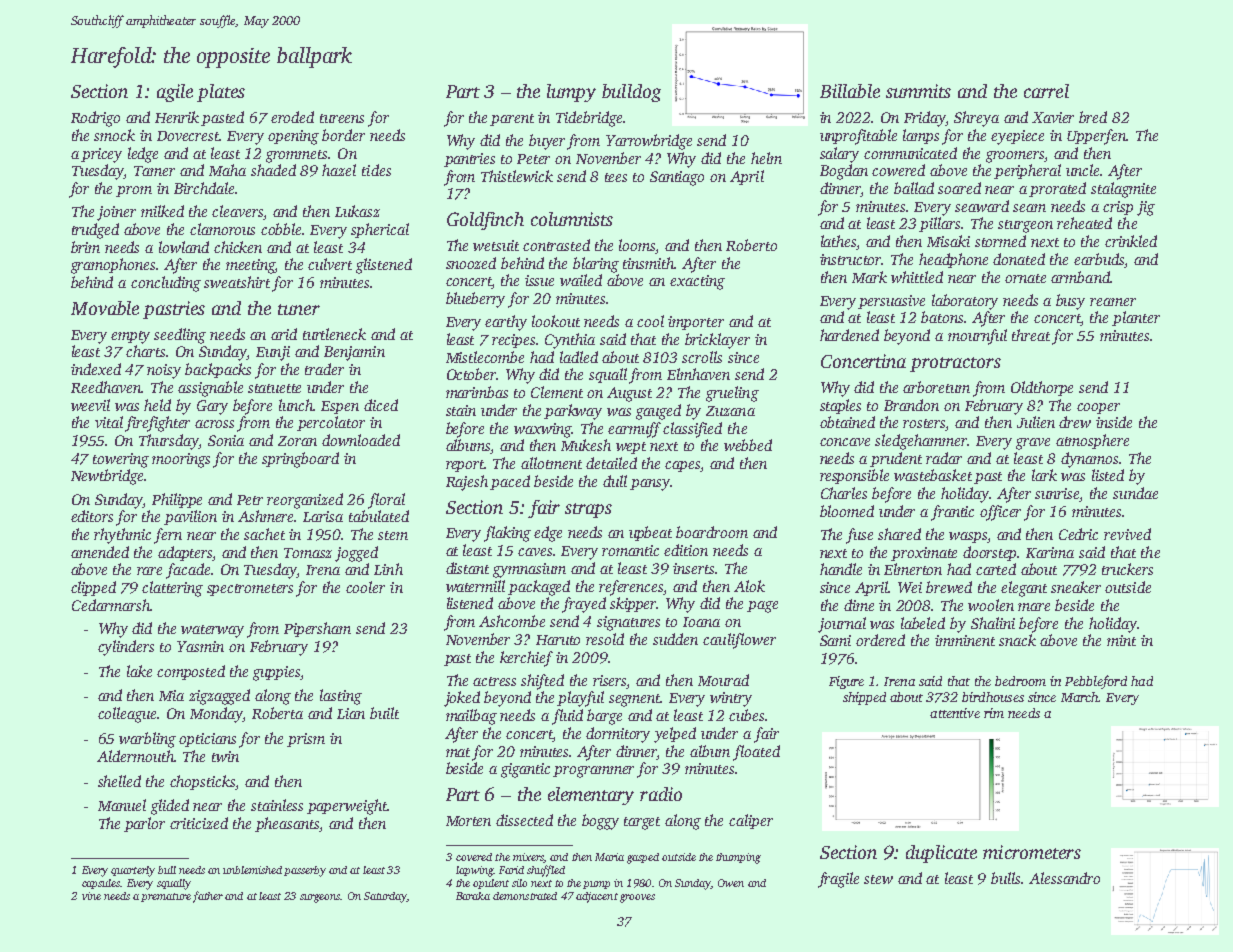 This screenshot has width=1233, height=952. What do you see at coordinates (547, 142) in the screenshot?
I see `buyer` at bounding box center [547, 142].
